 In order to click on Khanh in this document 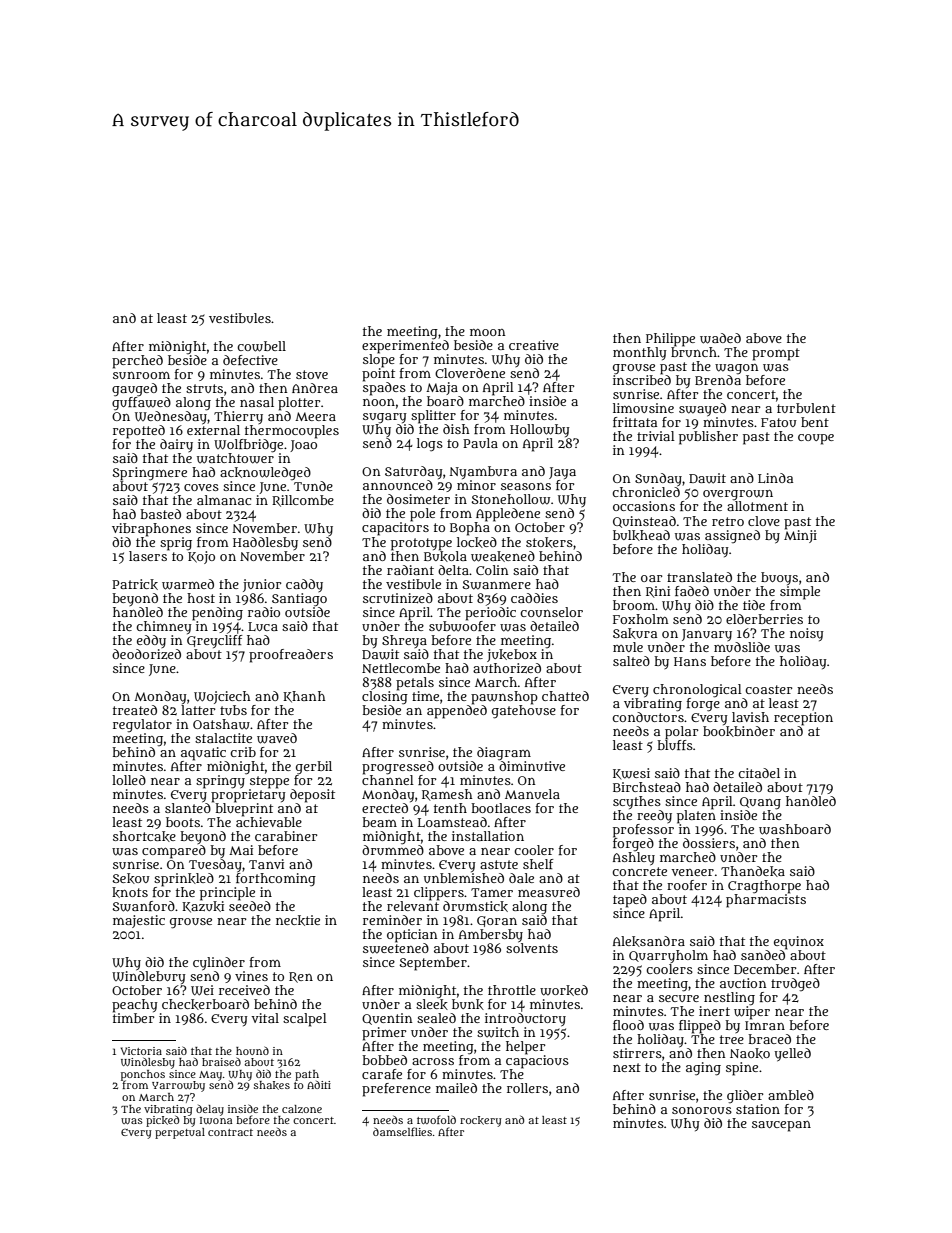, I will do `click(304, 697)`.
